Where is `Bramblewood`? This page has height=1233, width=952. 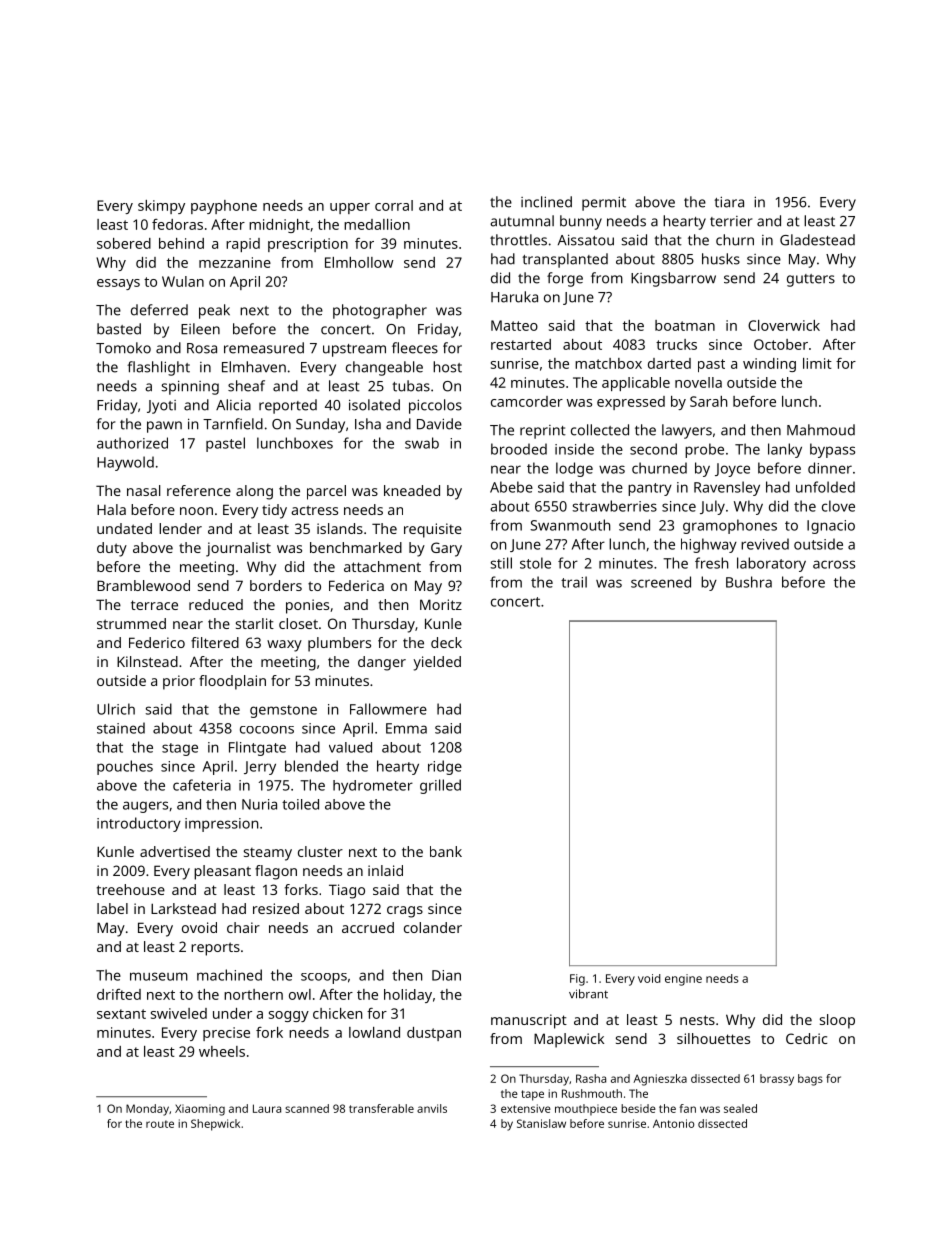 Bramblewood is located at coordinates (143, 585).
